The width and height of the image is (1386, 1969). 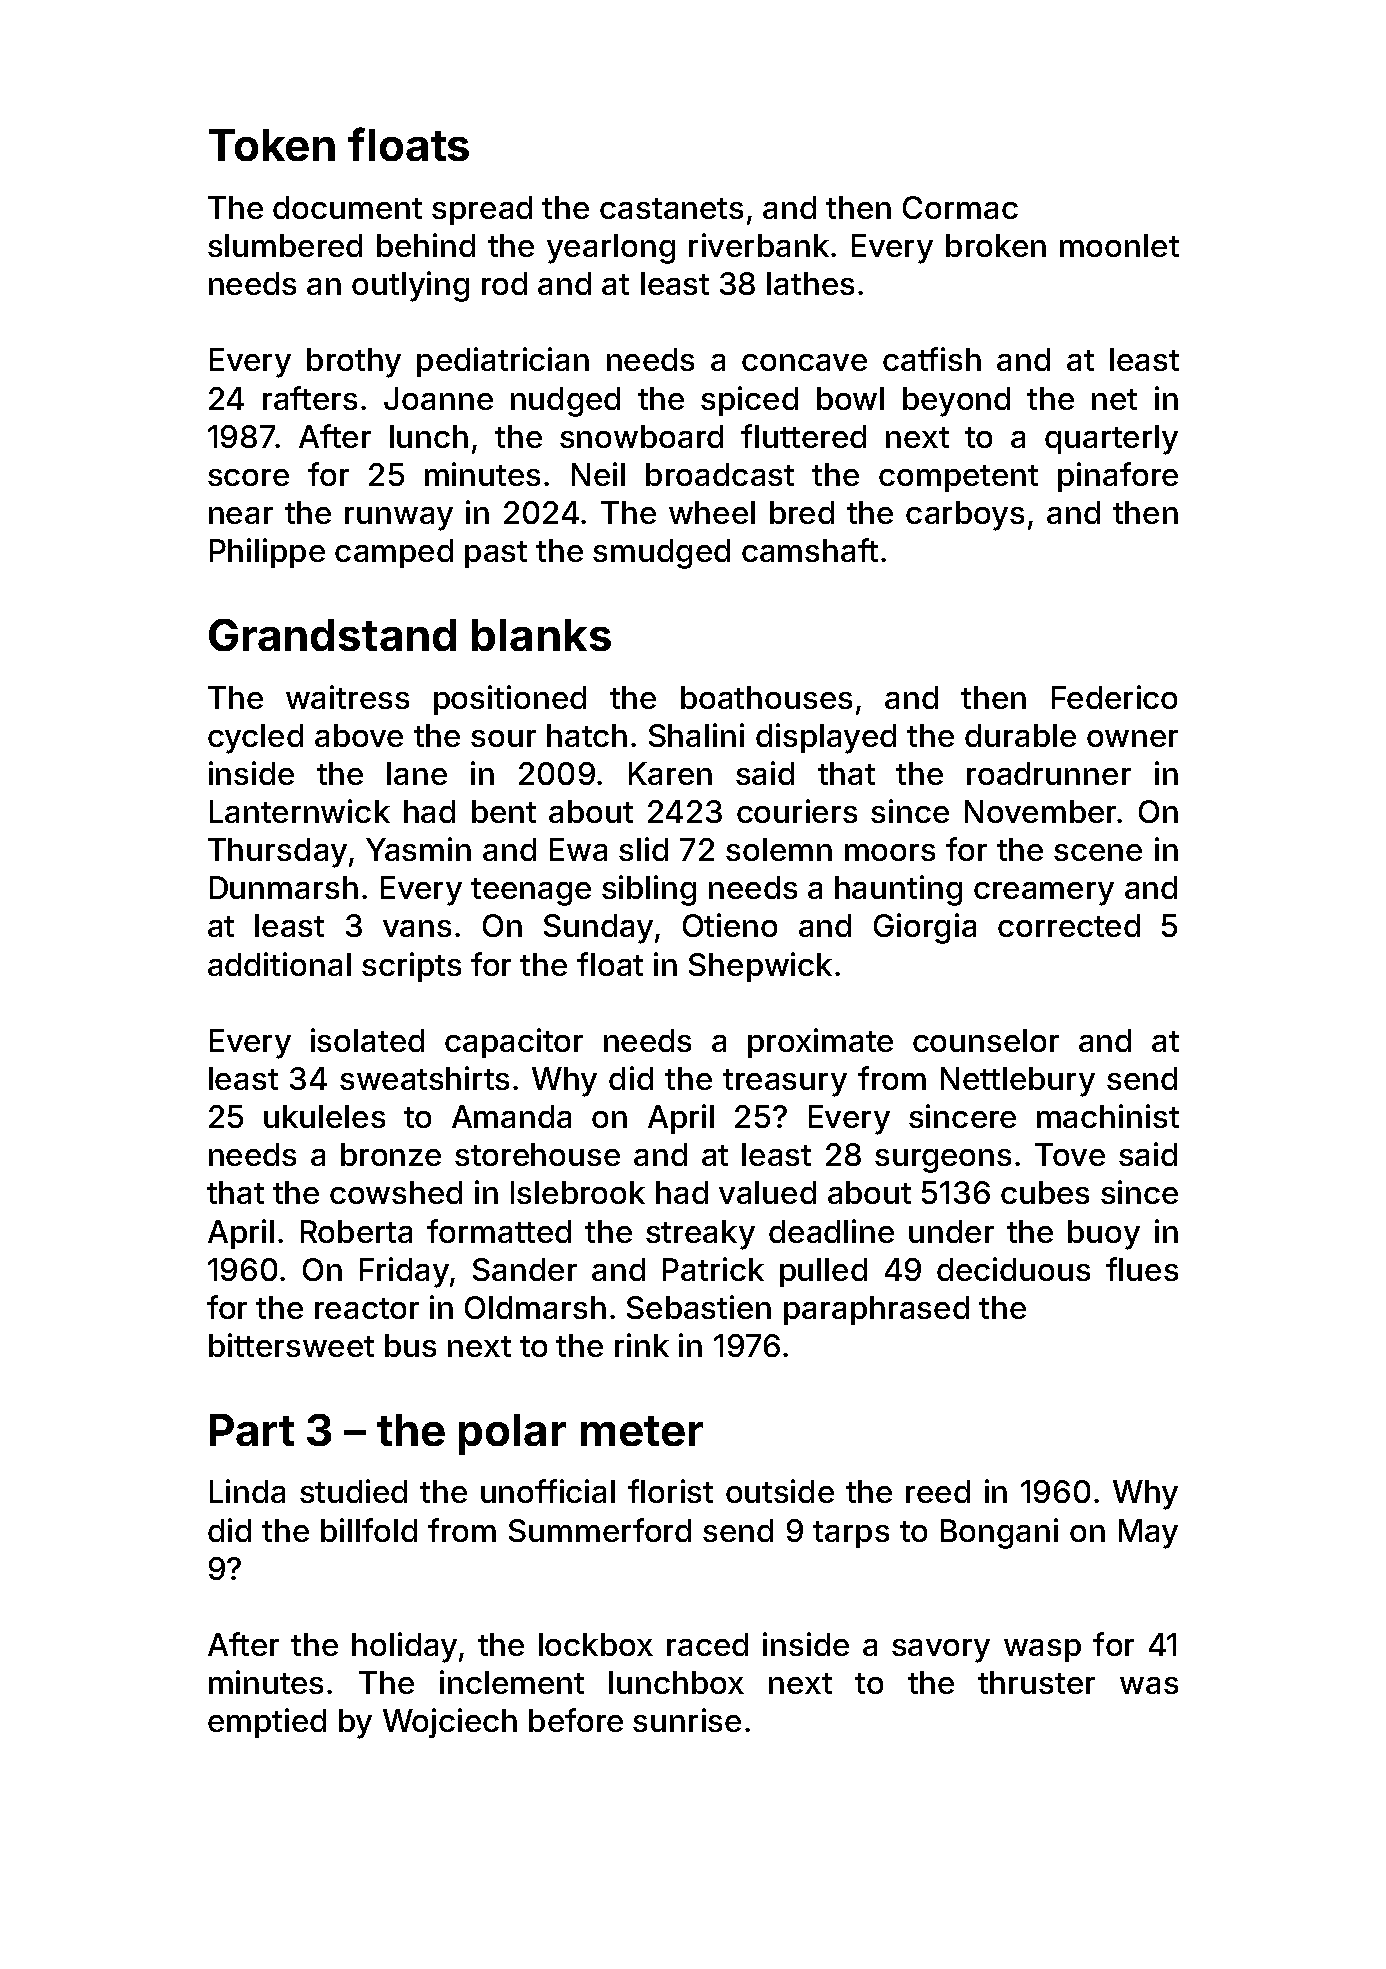 What do you see at coordinates (541, 635) in the image?
I see `blanks` at bounding box center [541, 635].
